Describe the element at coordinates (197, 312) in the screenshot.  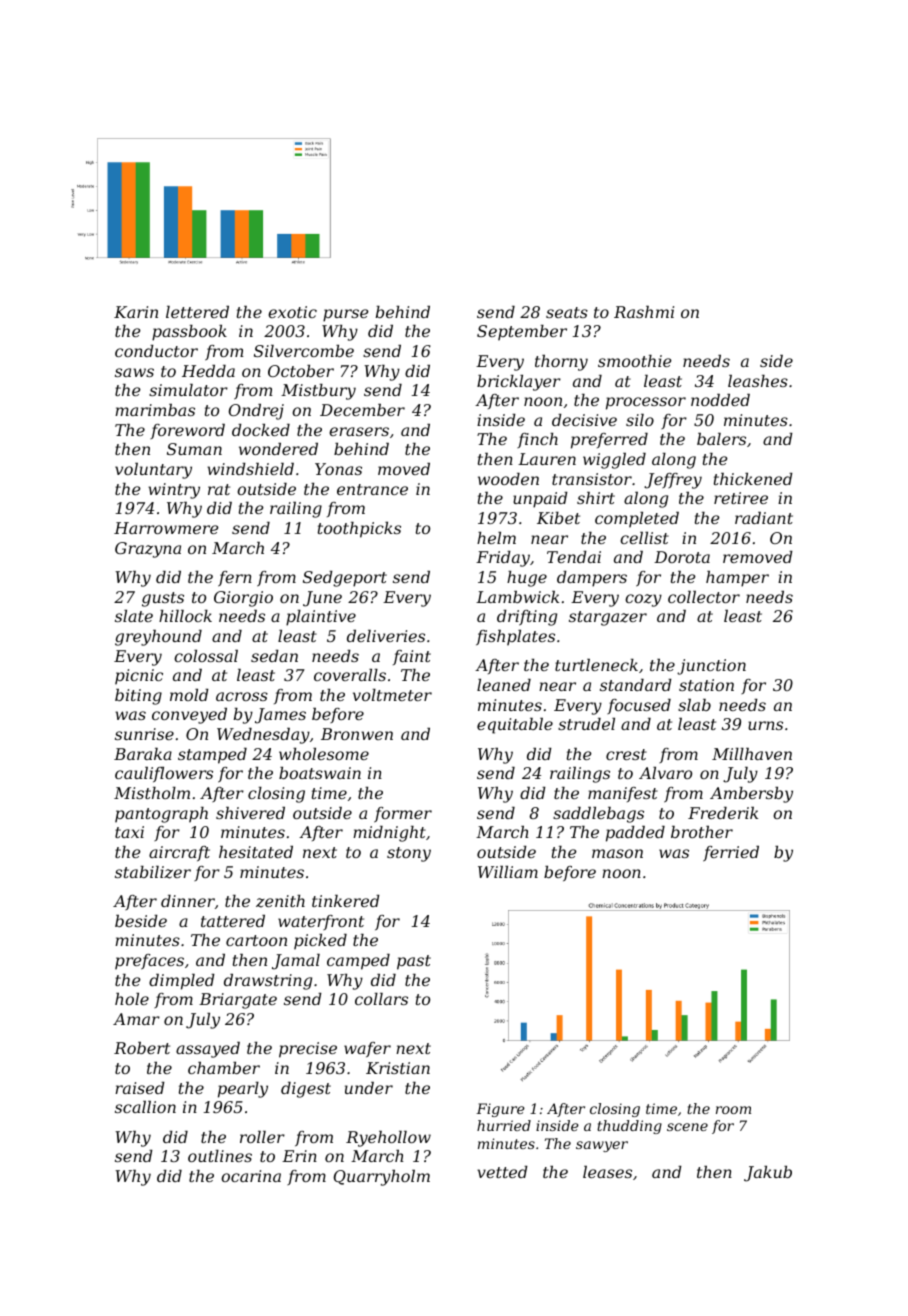
I see `lettered` at that location.
